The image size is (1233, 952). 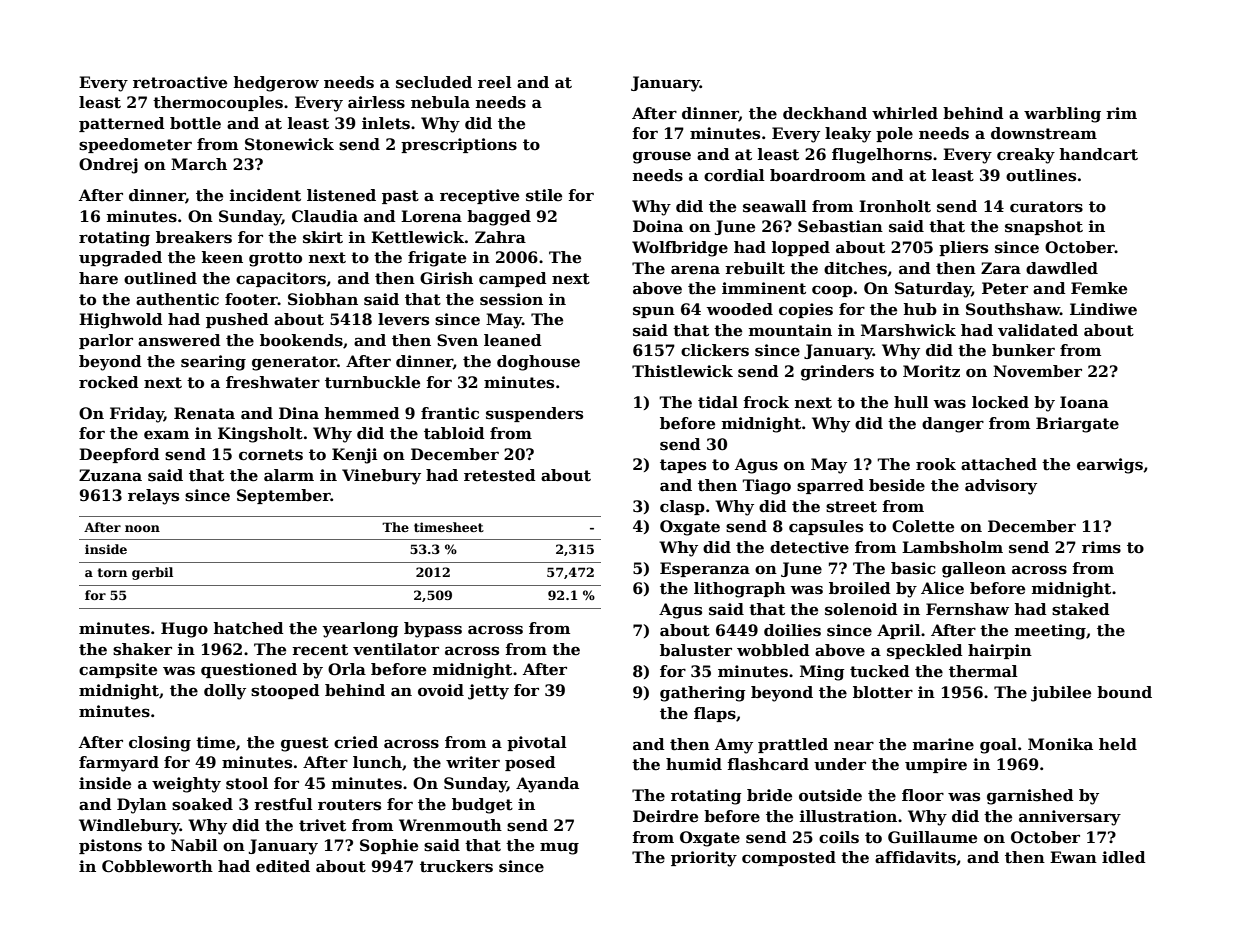 What do you see at coordinates (376, 102) in the document?
I see `airless` at bounding box center [376, 102].
